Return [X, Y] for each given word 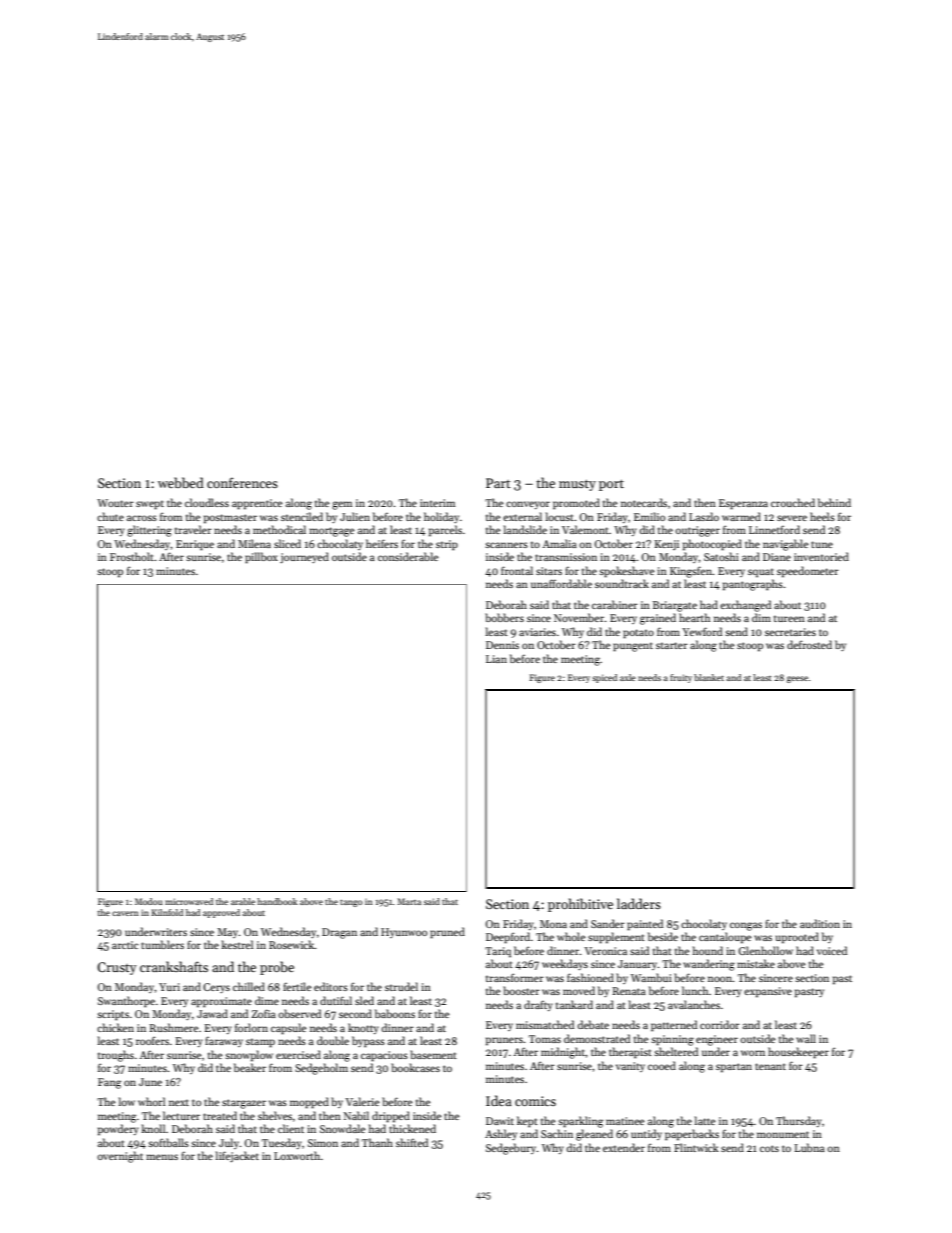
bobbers [504, 617]
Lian [496, 659]
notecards [644, 502]
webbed [181, 482]
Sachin [557, 1133]
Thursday [799, 1121]
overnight [120, 1157]
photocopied [712, 545]
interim [437, 503]
